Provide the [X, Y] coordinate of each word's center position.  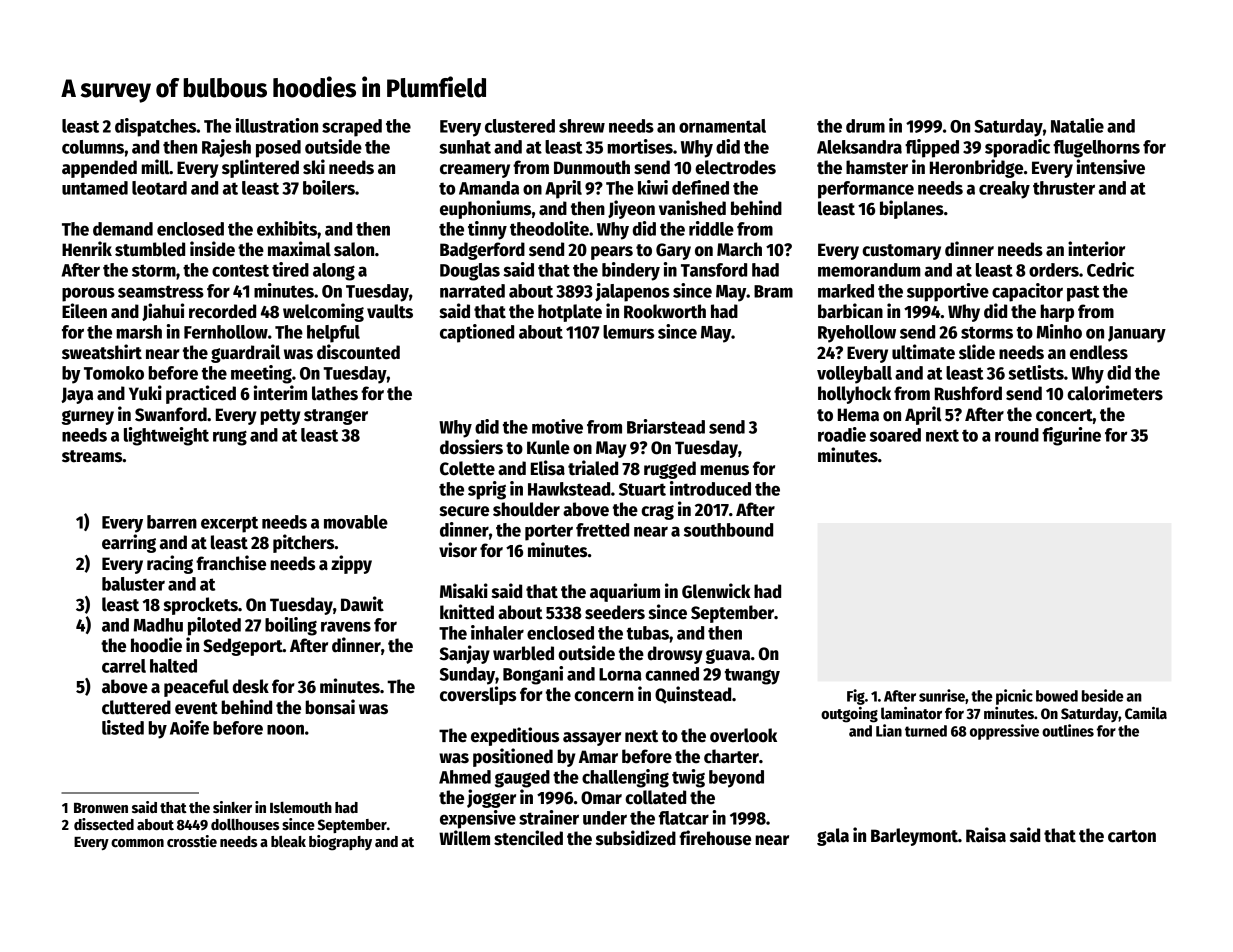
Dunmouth [592, 167]
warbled [523, 653]
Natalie [1077, 125]
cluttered [136, 707]
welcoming [323, 312]
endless [1099, 352]
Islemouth [301, 807]
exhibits [287, 228]
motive [557, 426]
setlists [1036, 372]
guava [728, 656]
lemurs [628, 332]
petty [280, 417]
